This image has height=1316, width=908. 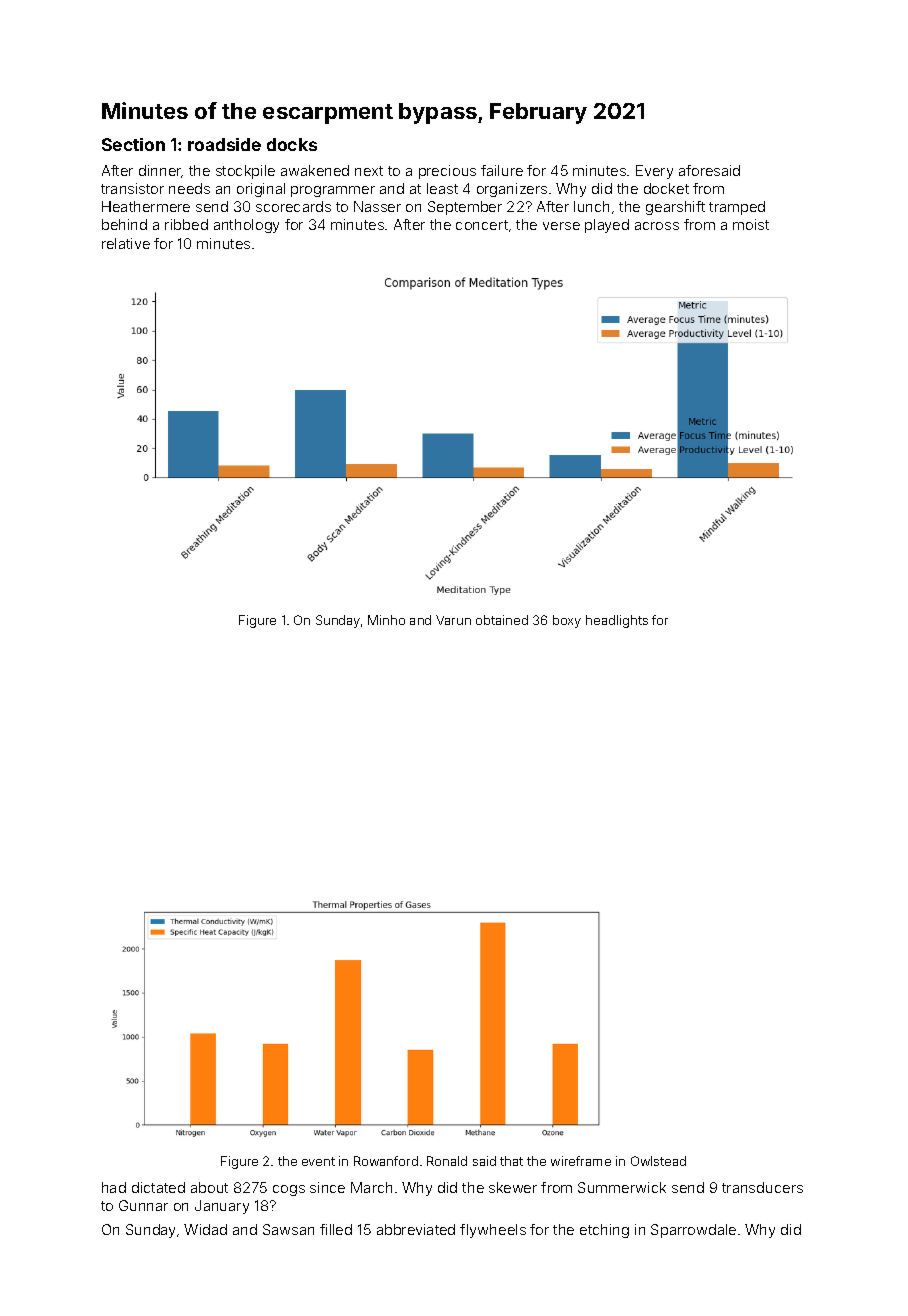 I want to click on obtained, so click(x=502, y=620).
